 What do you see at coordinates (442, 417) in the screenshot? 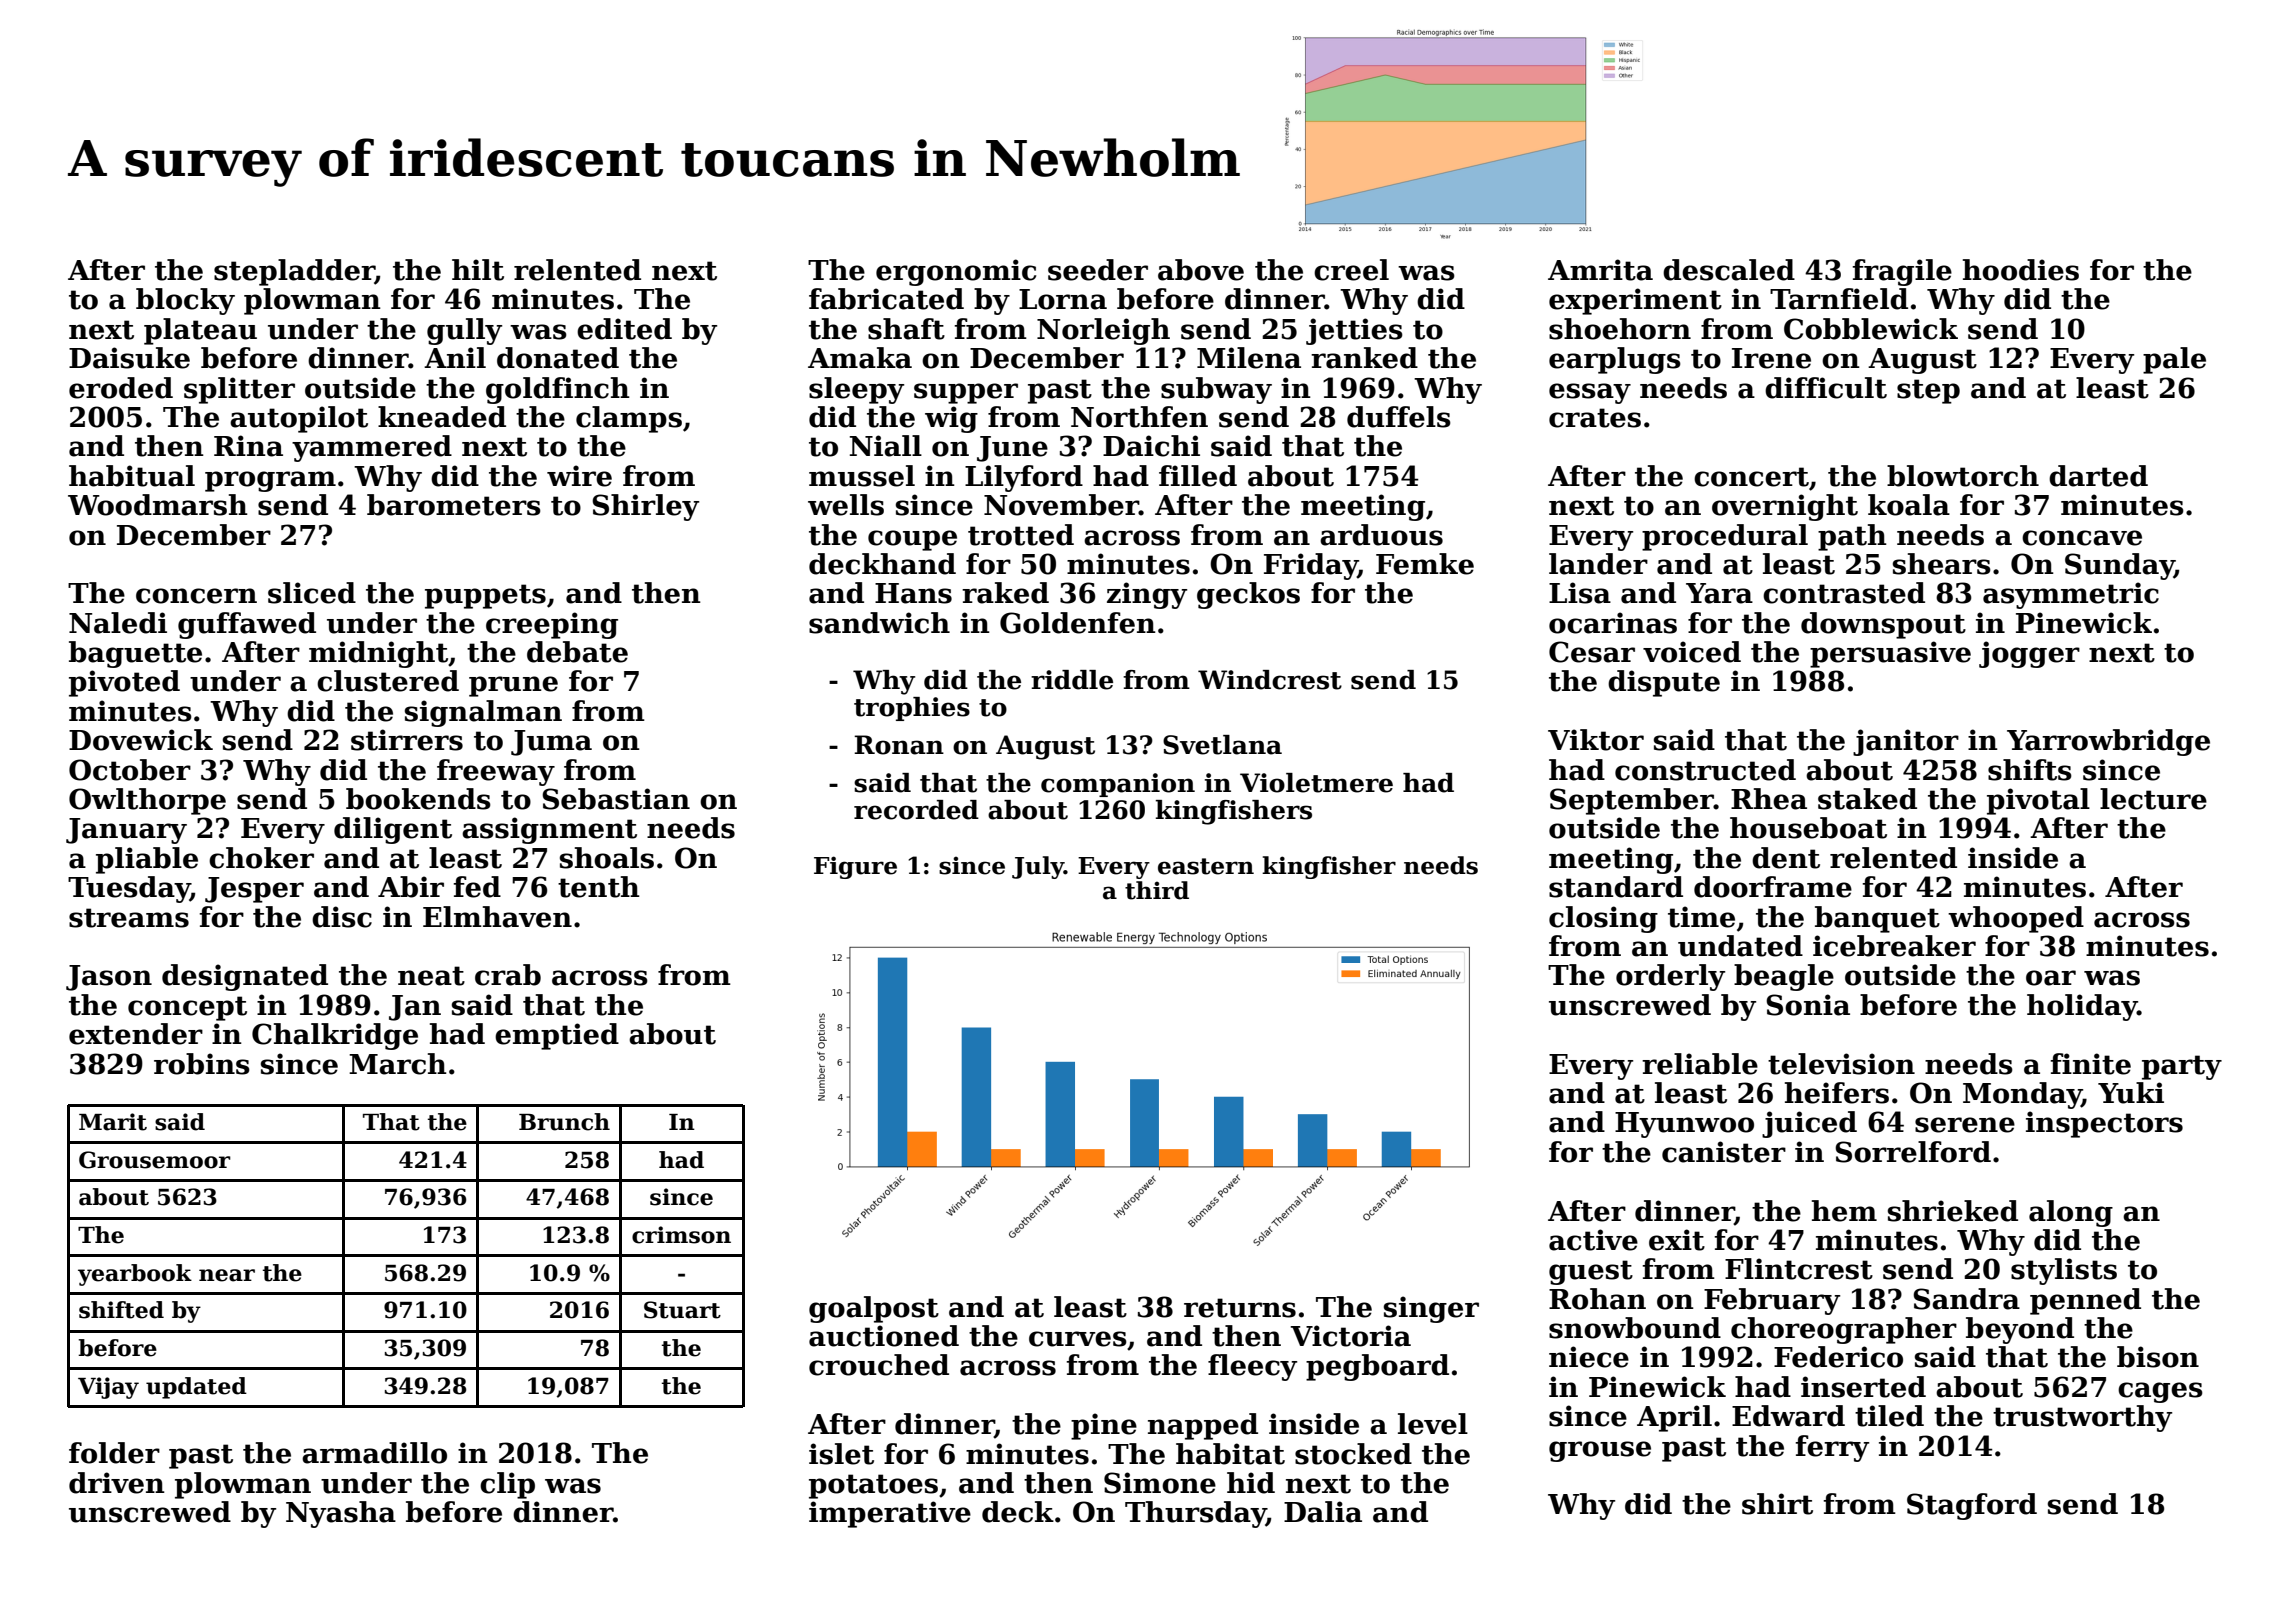
I see `kneaded` at bounding box center [442, 417].
